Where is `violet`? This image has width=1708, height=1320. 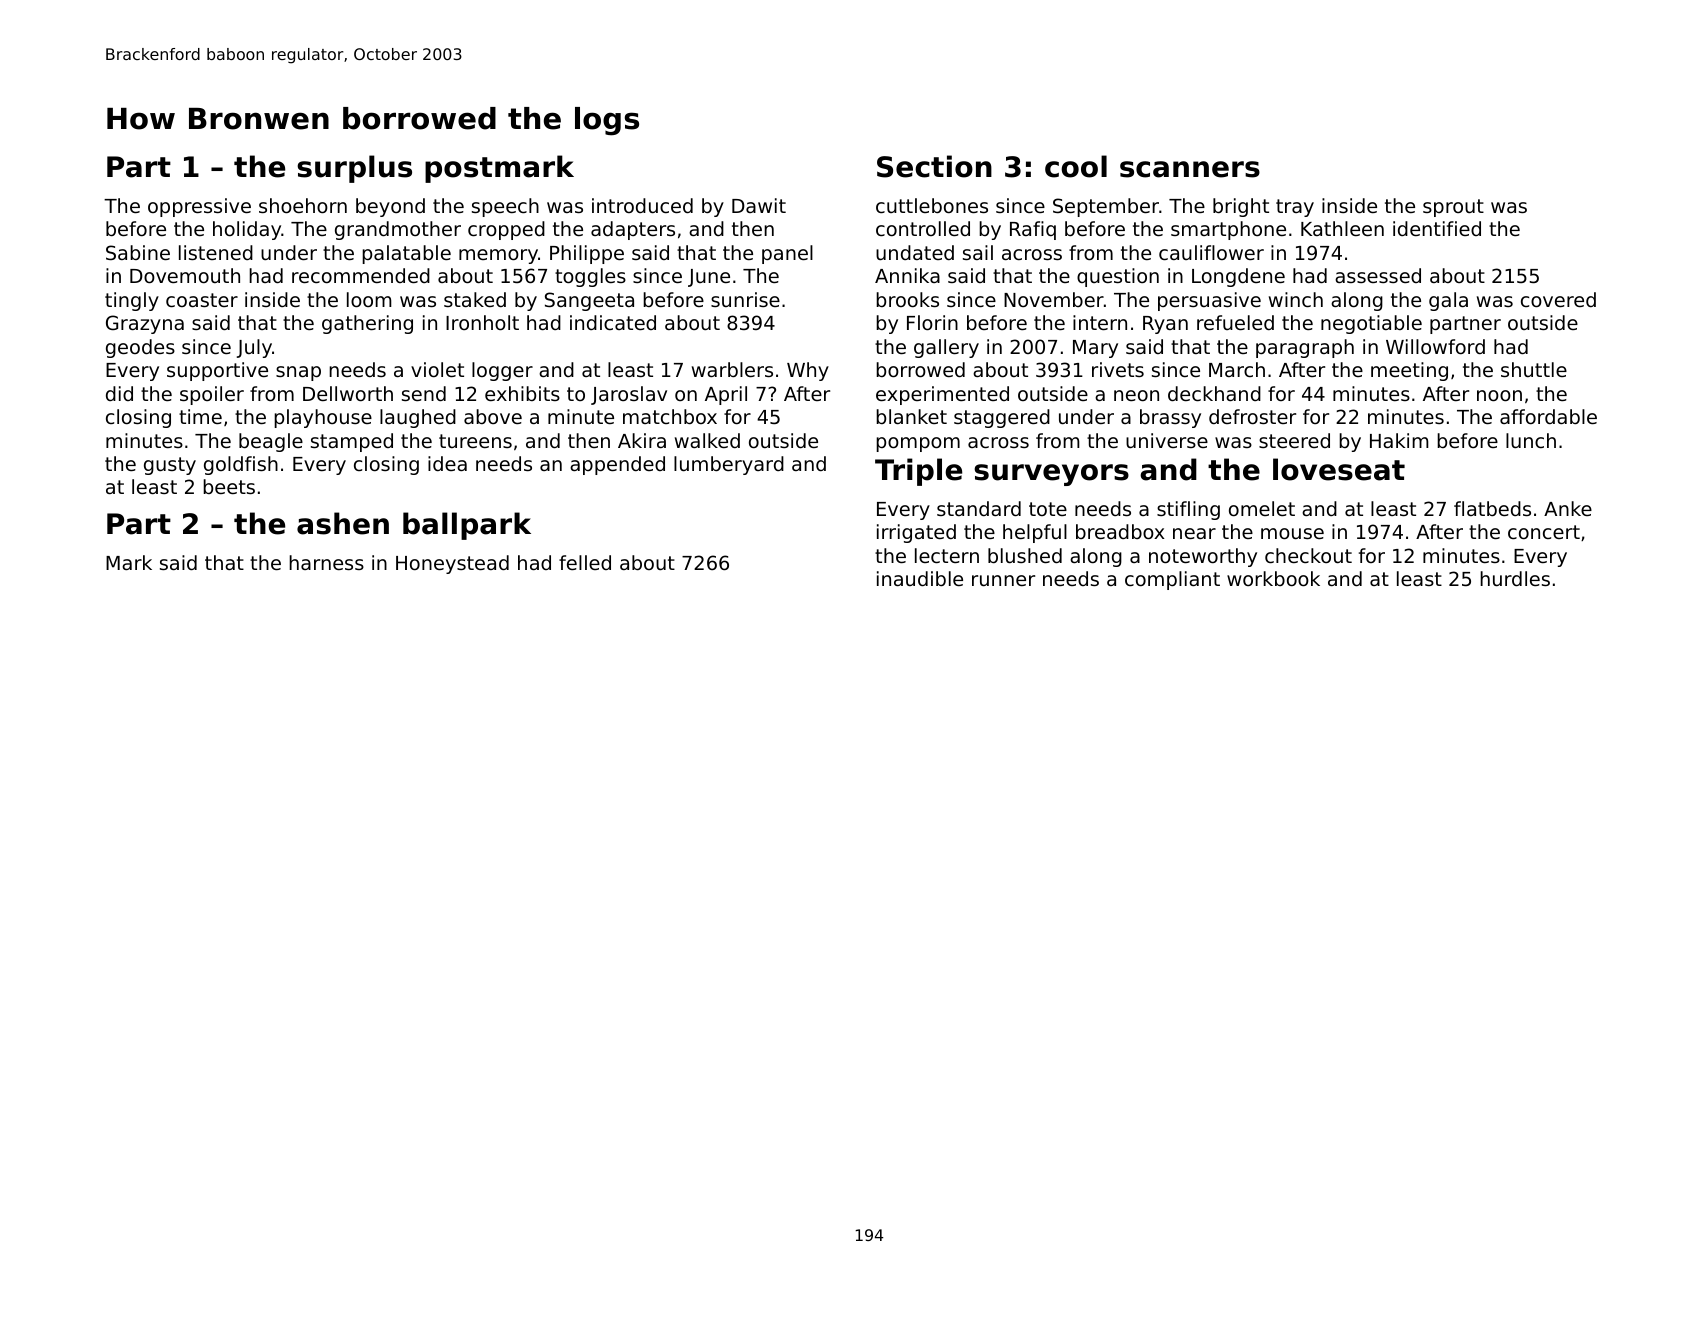
violet is located at coordinates (437, 369).
